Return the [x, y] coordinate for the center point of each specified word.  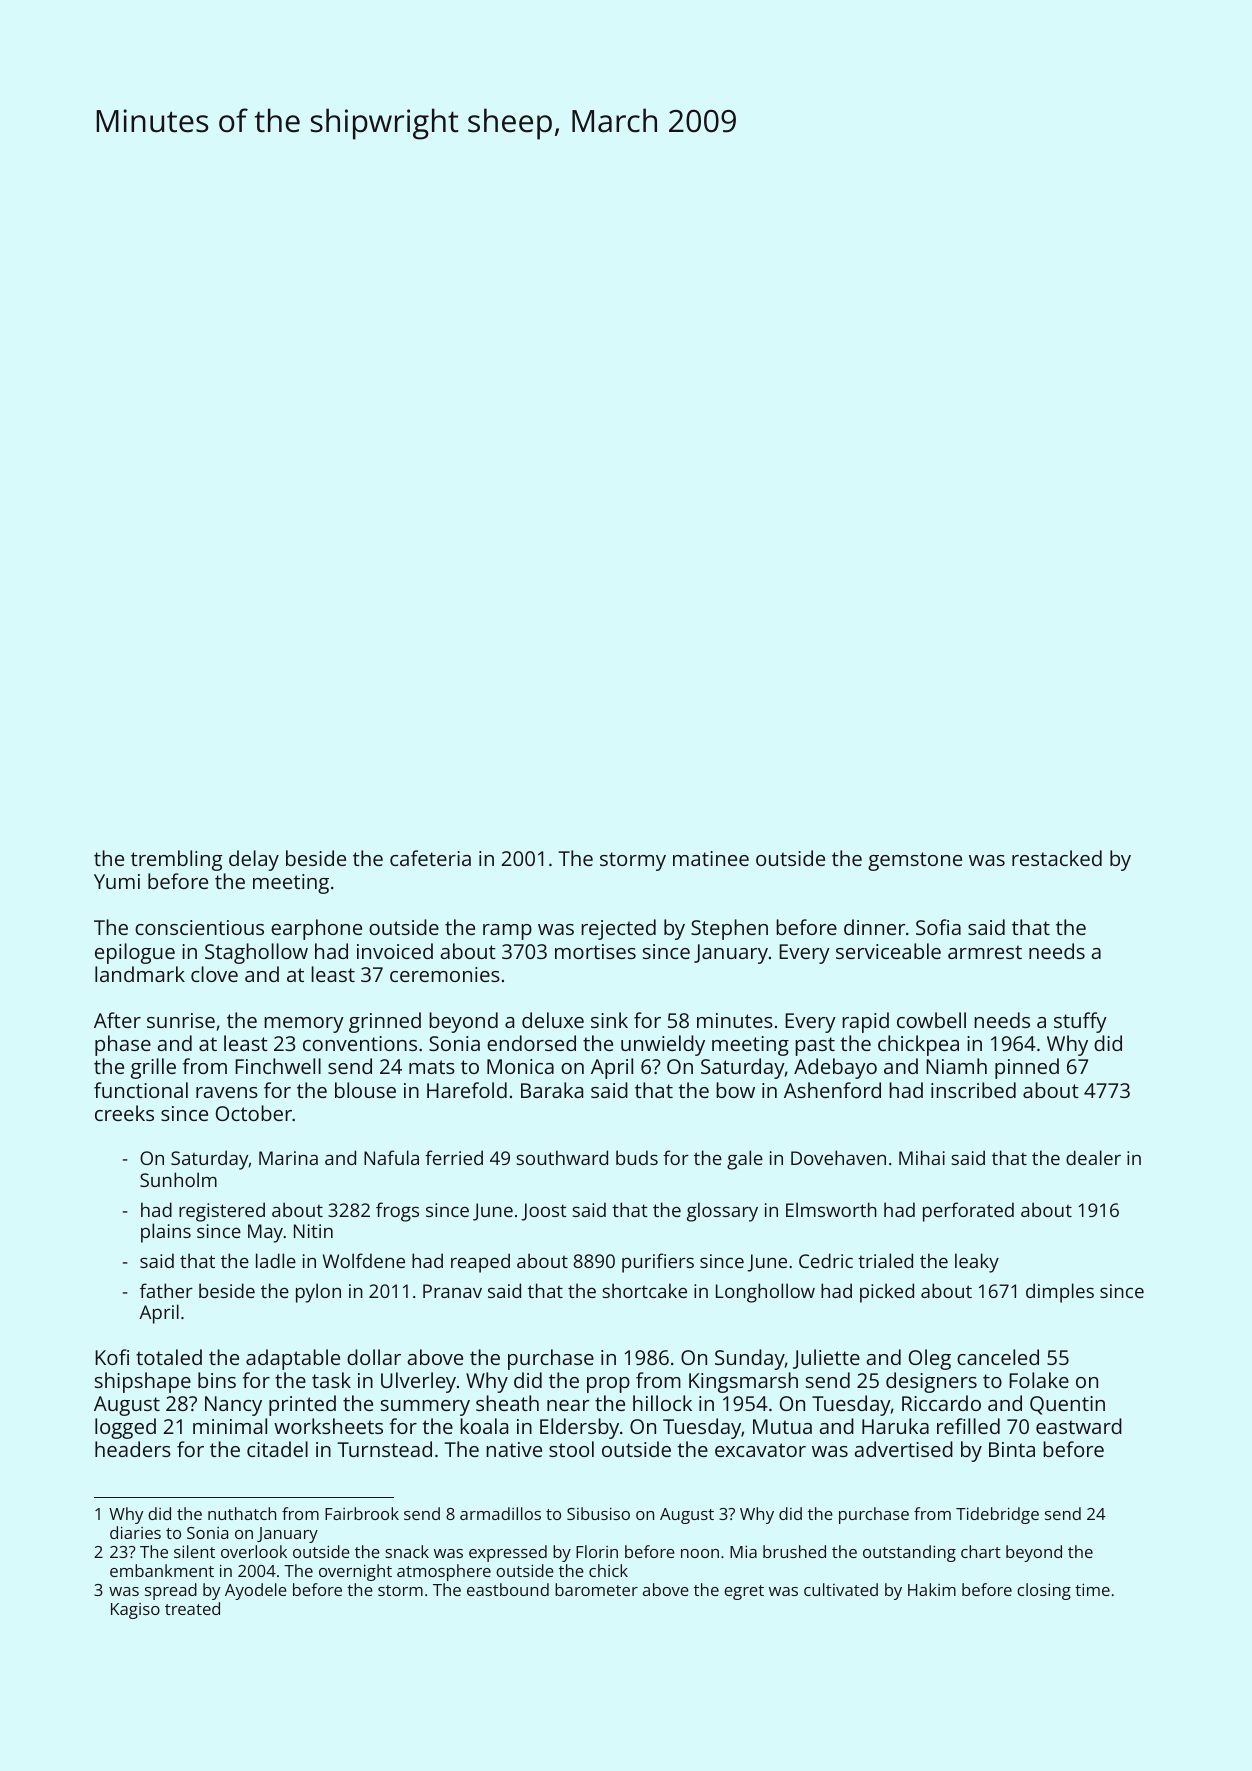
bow [735, 1090]
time [1092, 1589]
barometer [596, 1589]
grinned [385, 1022]
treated [192, 1608]
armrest [985, 952]
